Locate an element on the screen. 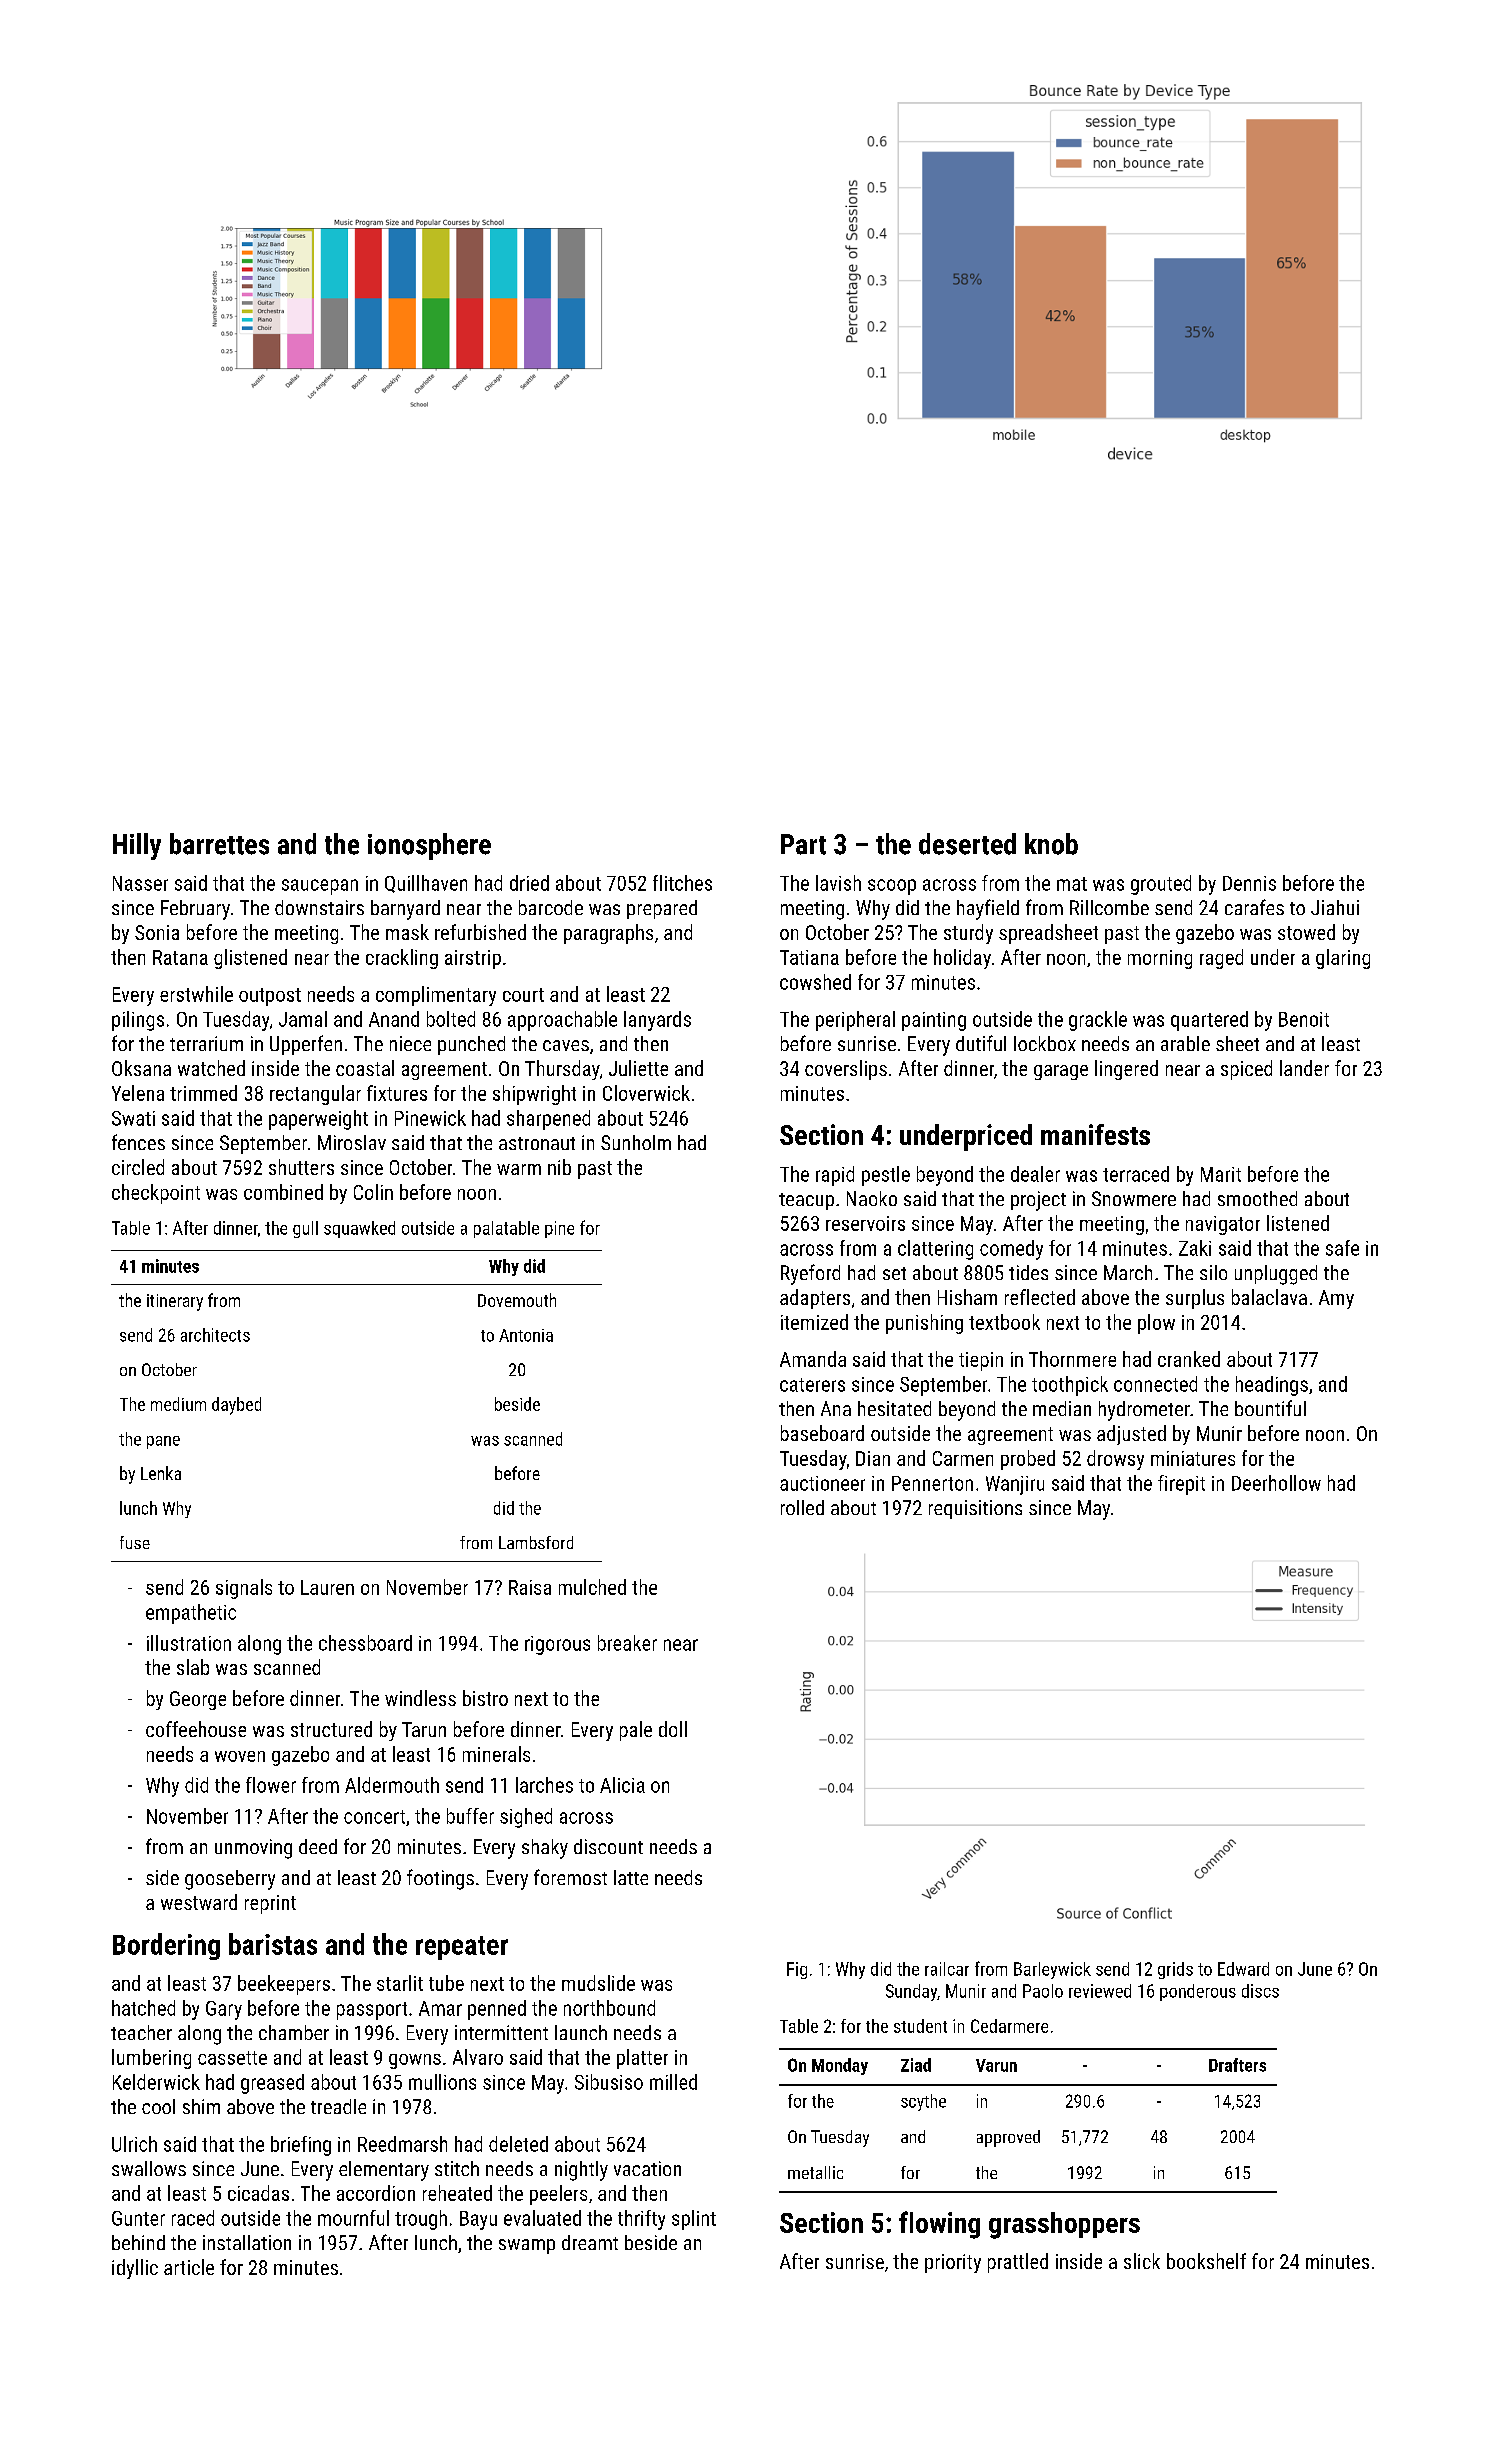  garage is located at coordinates (1061, 1072).
